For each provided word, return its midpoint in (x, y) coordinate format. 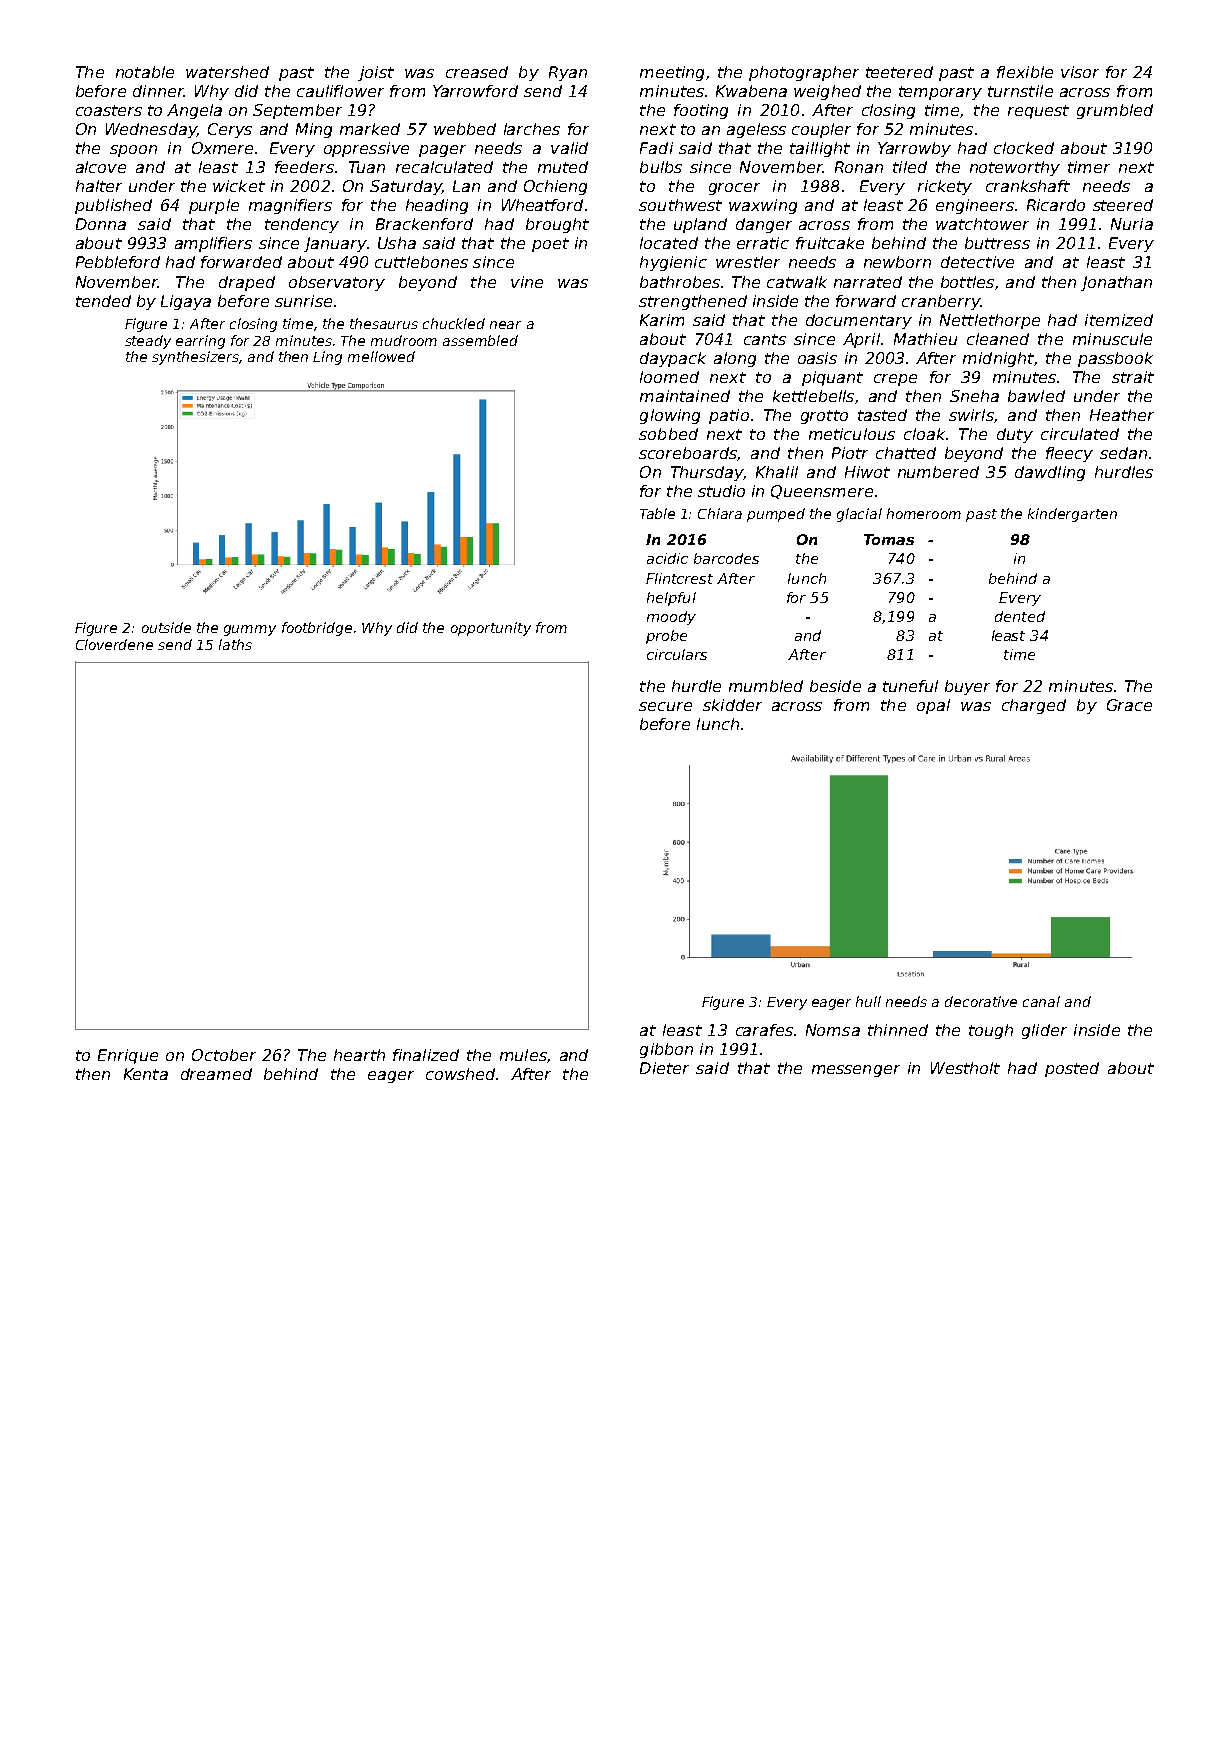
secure (665, 706)
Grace (1129, 705)
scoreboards (688, 453)
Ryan (568, 73)
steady (148, 342)
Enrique (128, 1056)
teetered (899, 72)
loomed (669, 377)
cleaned (998, 339)
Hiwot (867, 472)
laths (235, 644)
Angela (194, 111)
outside (166, 627)
